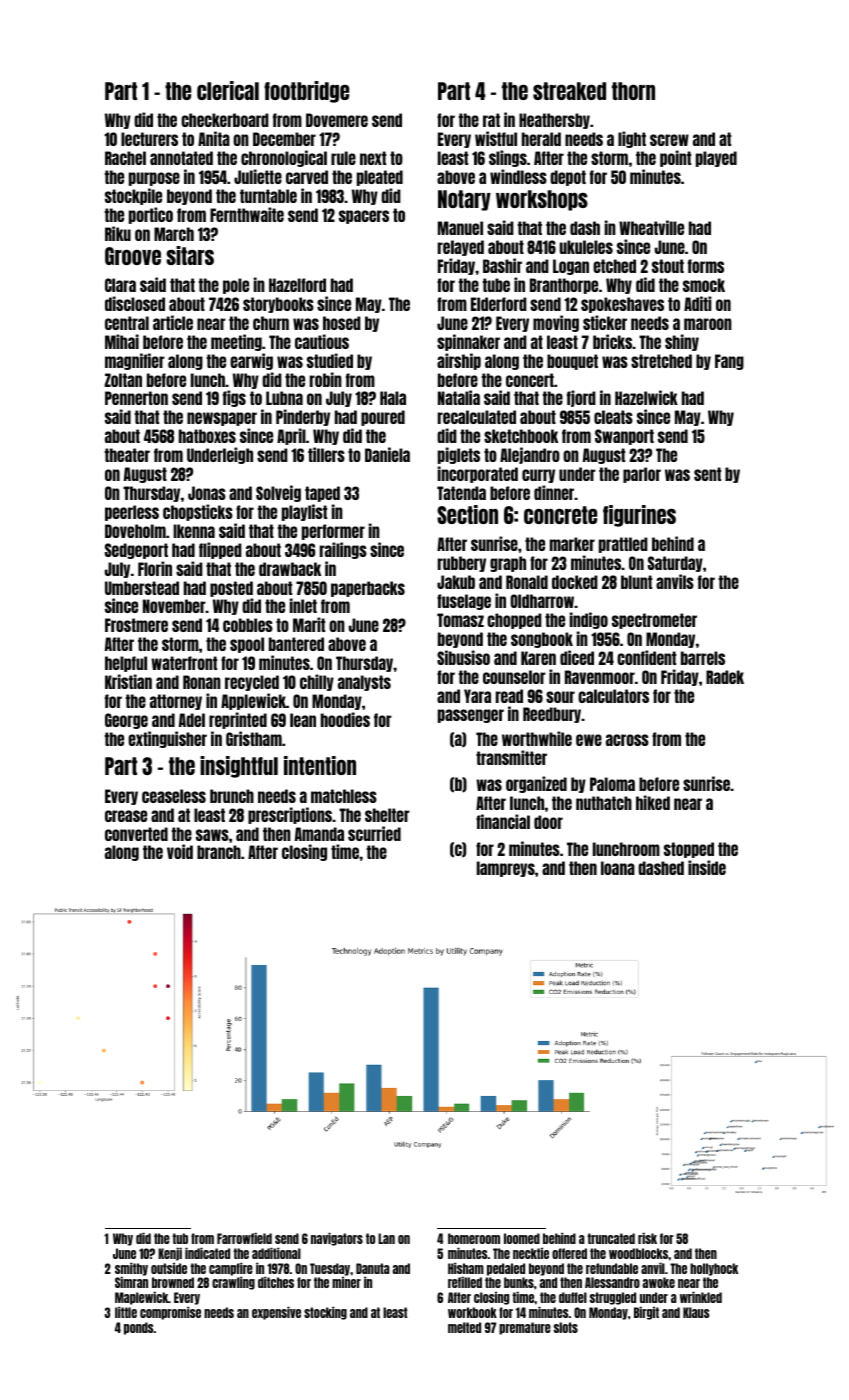  What do you see at coordinates (636, 582) in the screenshot?
I see `blunt` at bounding box center [636, 582].
